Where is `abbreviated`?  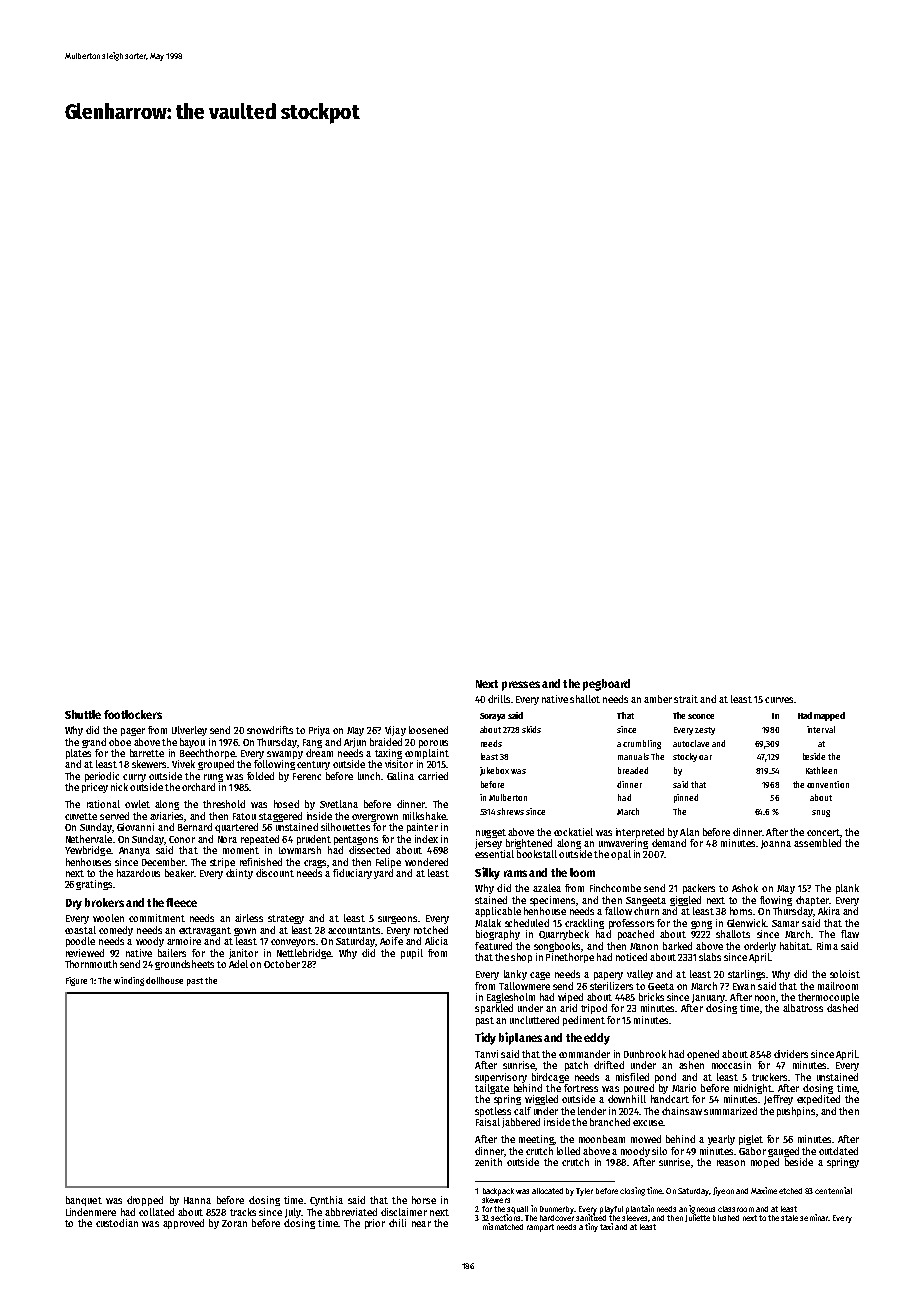 abbreviated is located at coordinates (351, 1212).
